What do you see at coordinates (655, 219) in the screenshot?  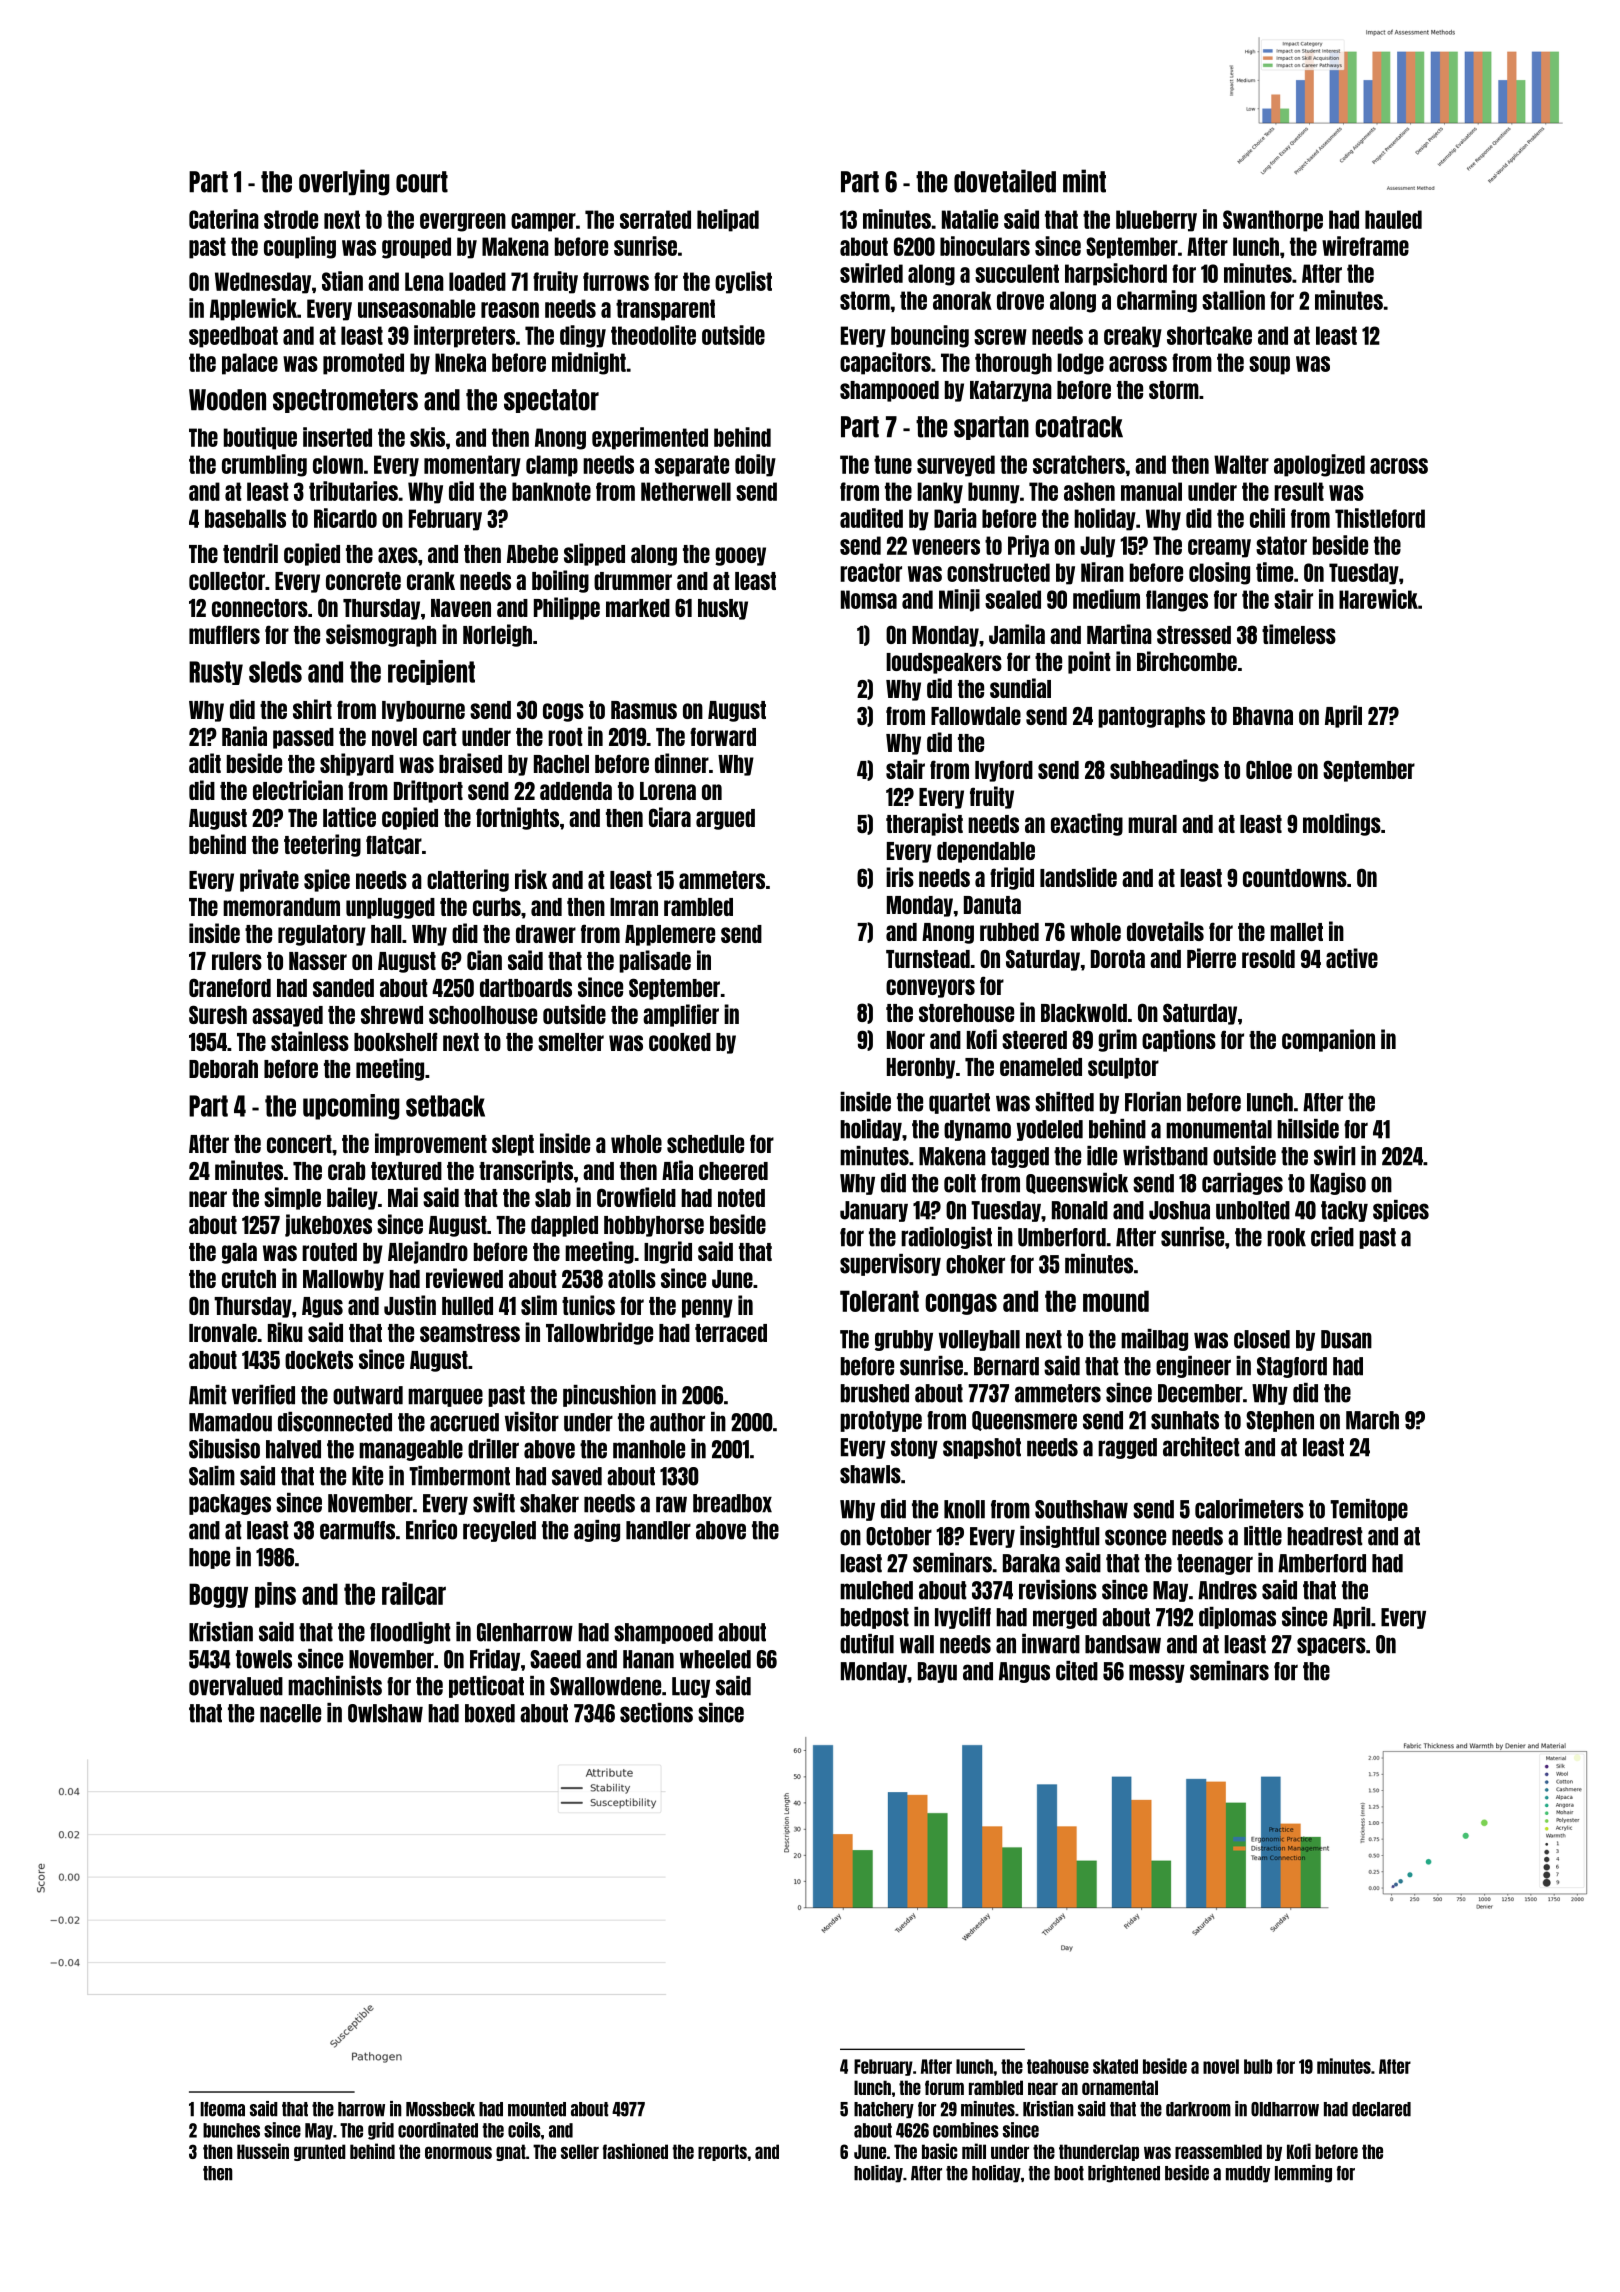 I see `serrated` at bounding box center [655, 219].
